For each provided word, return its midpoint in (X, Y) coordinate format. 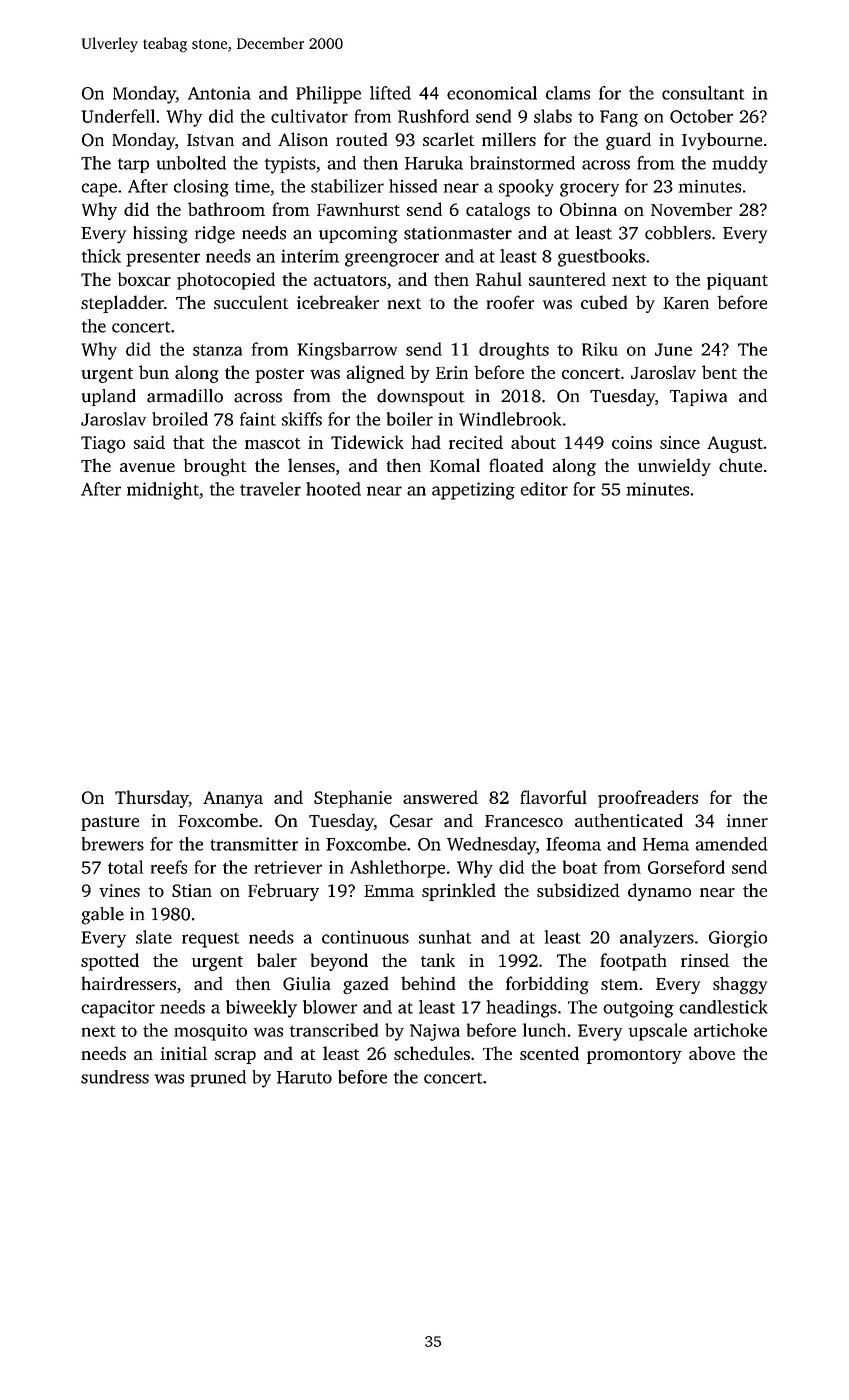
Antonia (219, 93)
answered (440, 797)
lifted (390, 93)
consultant (703, 93)
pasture (110, 823)
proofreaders (648, 799)
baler (277, 960)
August (735, 444)
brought (215, 467)
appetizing (473, 491)
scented (549, 1053)
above (712, 1053)
